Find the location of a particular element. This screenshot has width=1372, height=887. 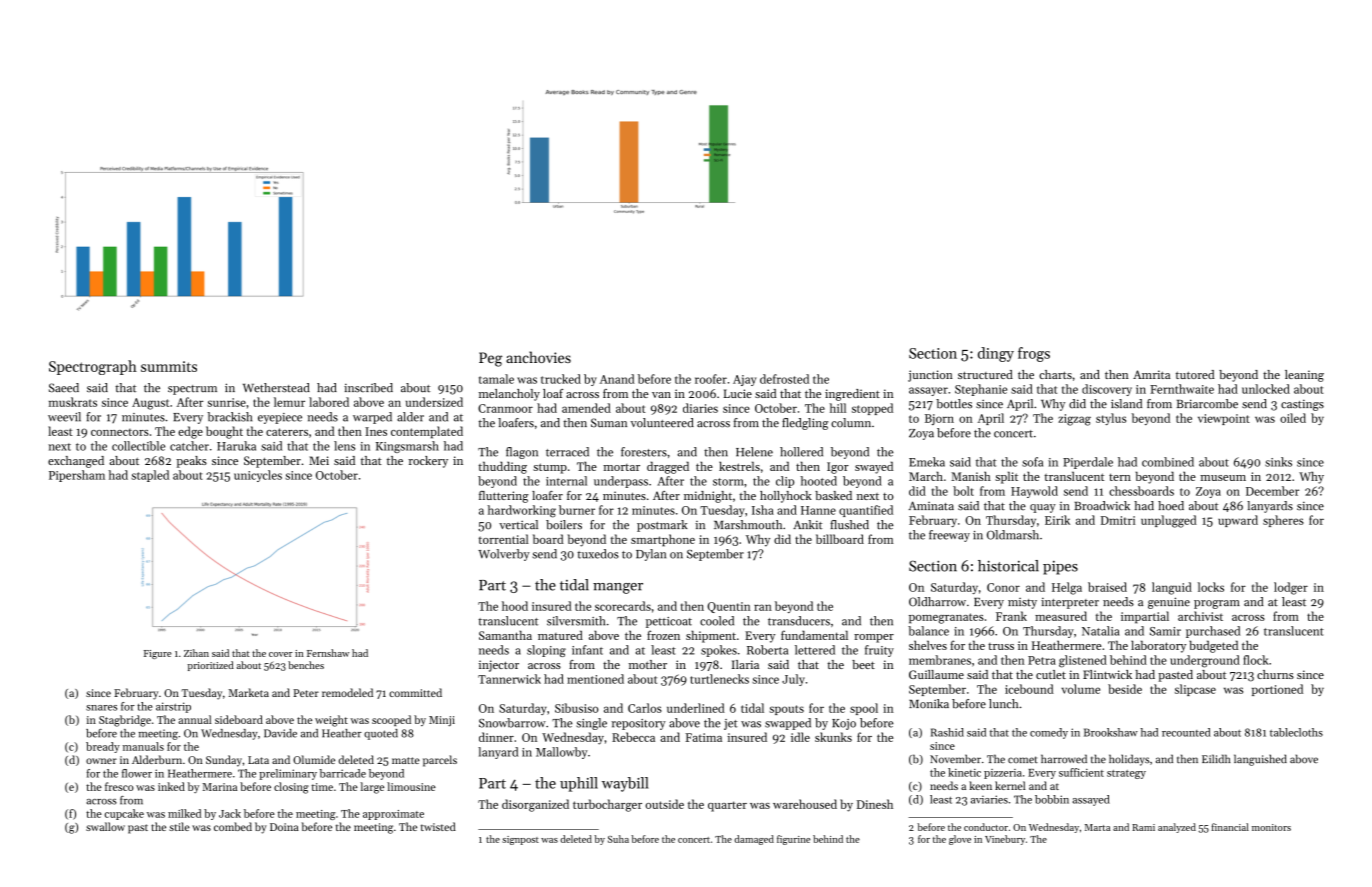

turtlenecks is located at coordinates (719, 679).
